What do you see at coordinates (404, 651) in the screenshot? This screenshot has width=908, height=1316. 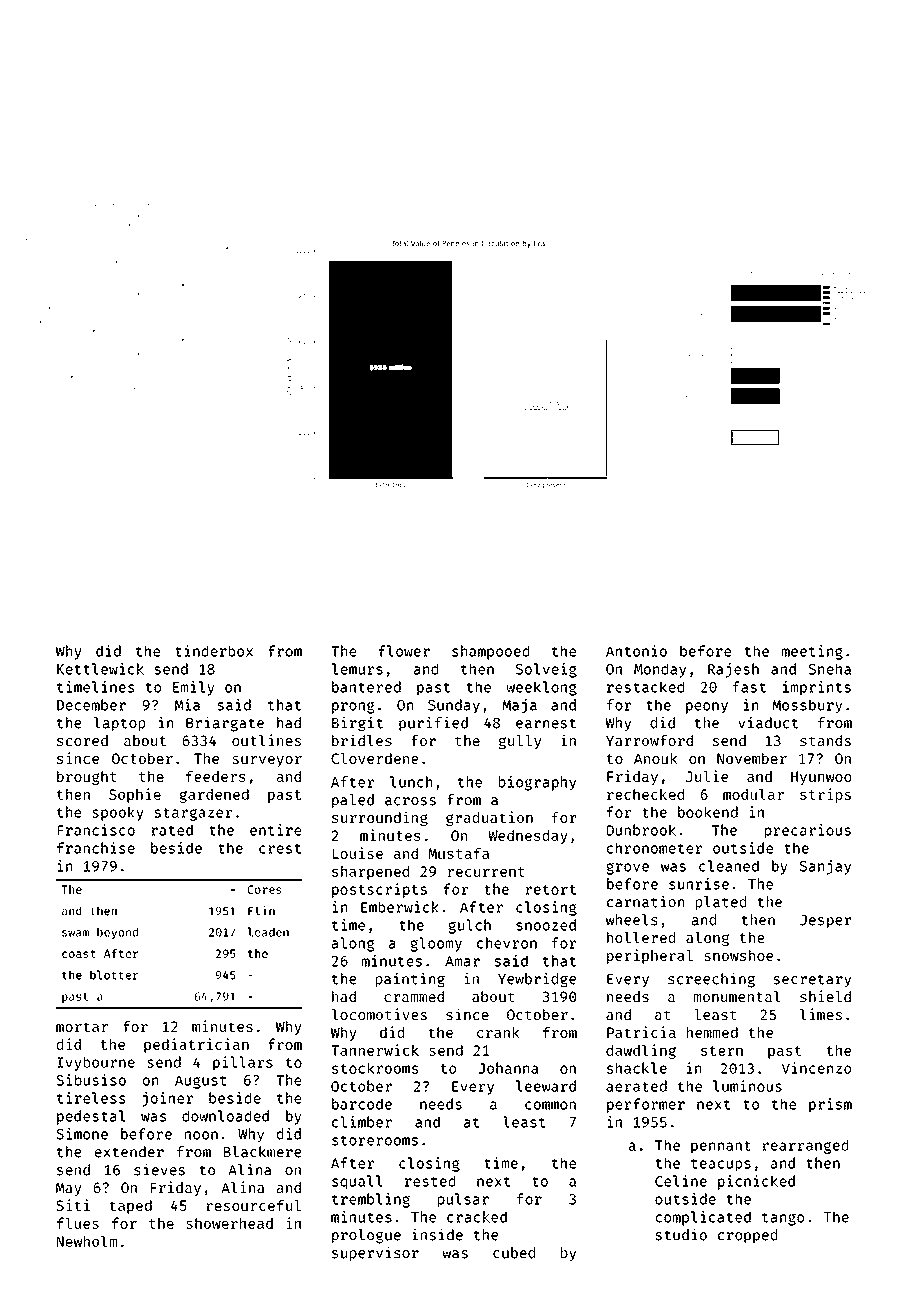 I see `flower` at bounding box center [404, 651].
